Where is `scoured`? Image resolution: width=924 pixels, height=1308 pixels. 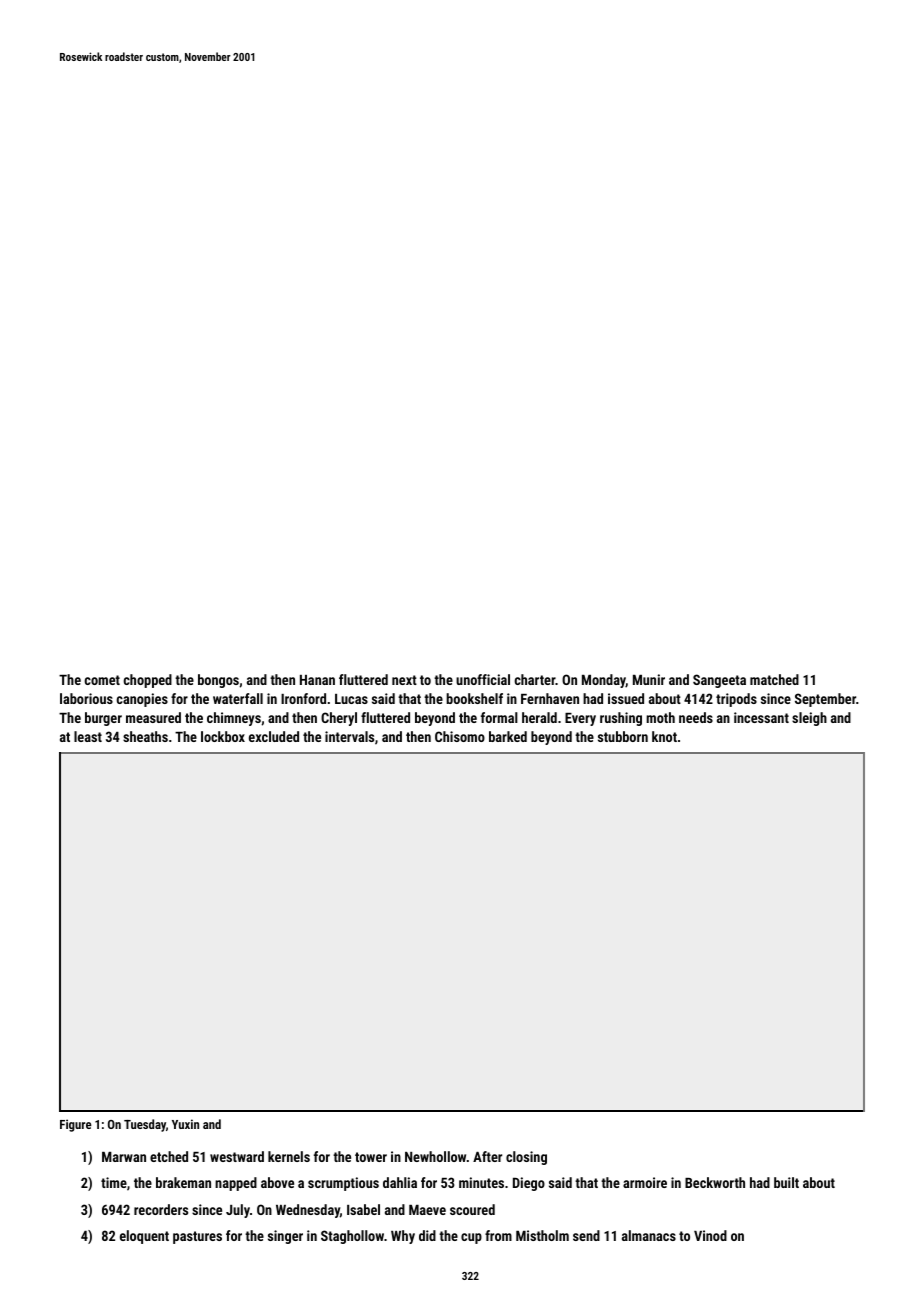 scoured is located at coordinates (472, 1209).
